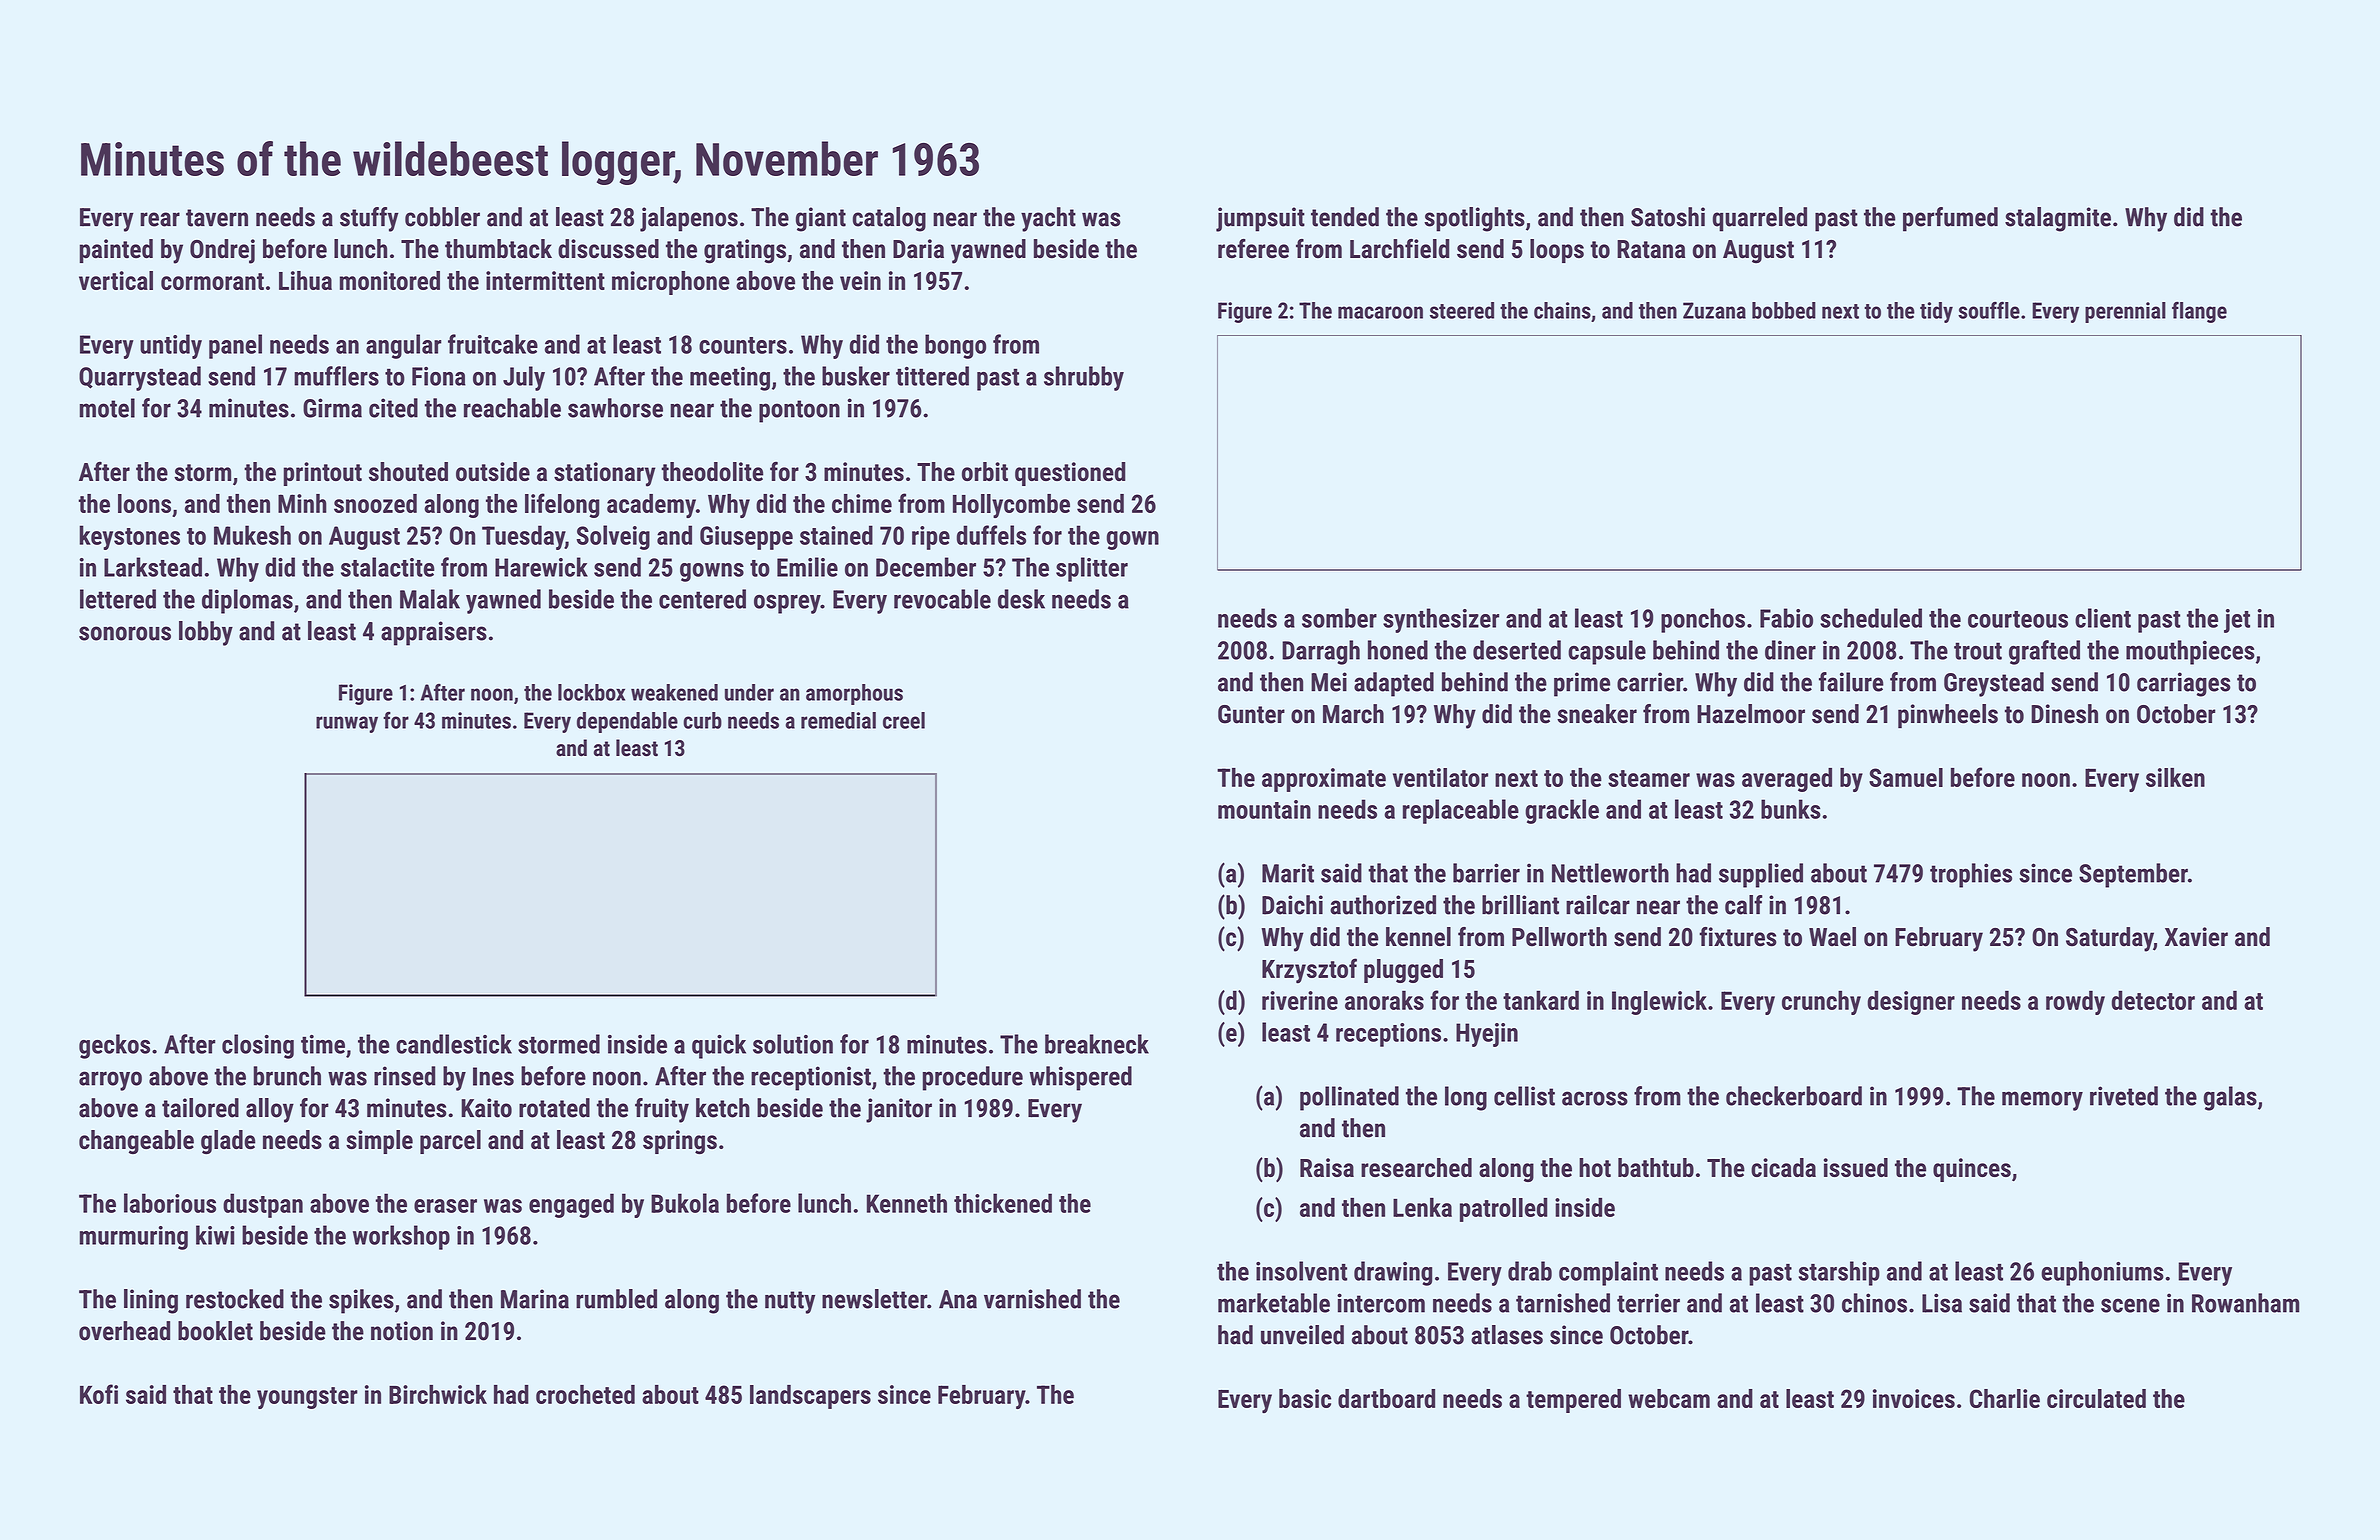  Describe the element at coordinates (369, 219) in the screenshot. I see `stuffy` at that location.
